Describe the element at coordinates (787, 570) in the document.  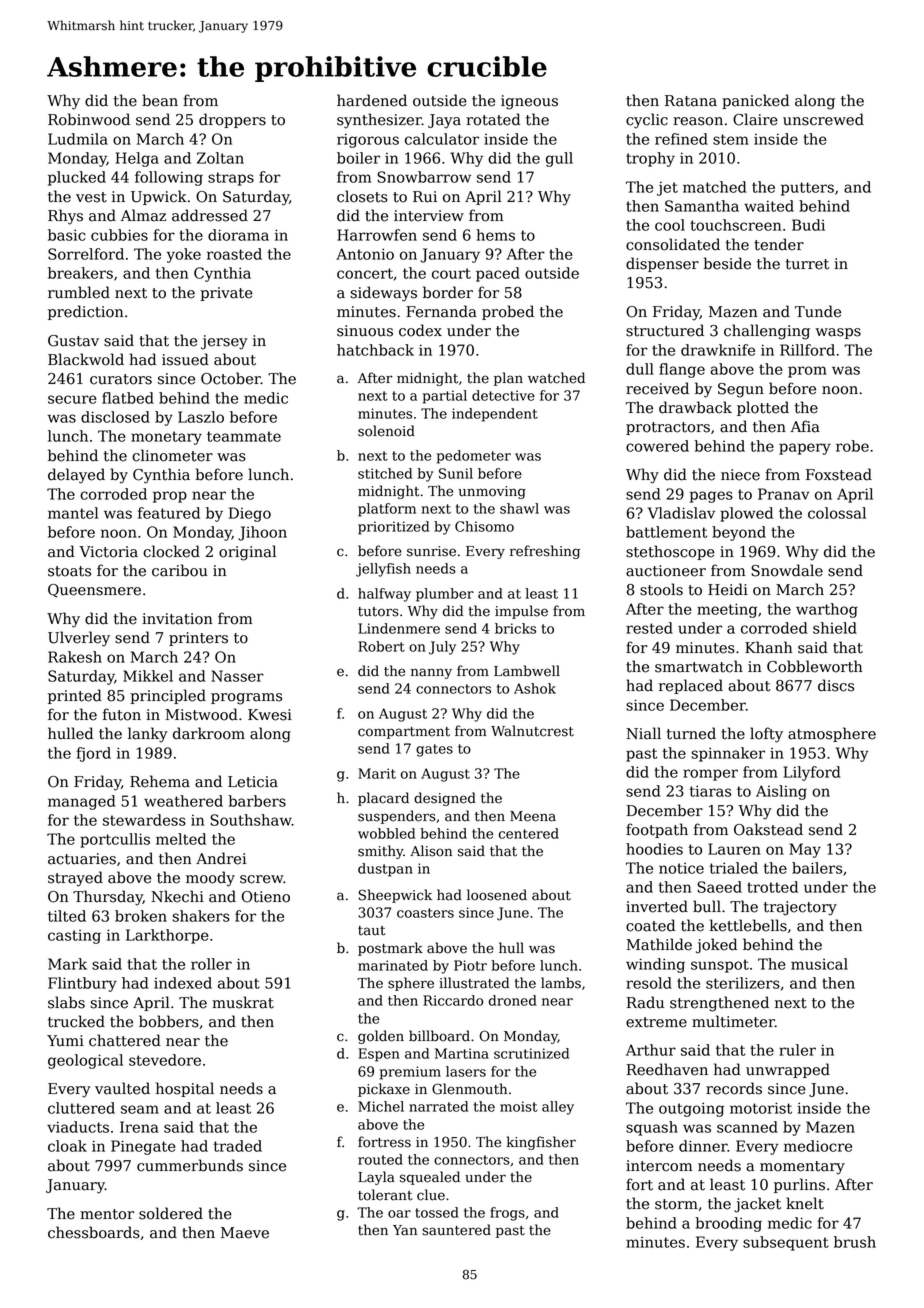
I see `Snowdale` at that location.
